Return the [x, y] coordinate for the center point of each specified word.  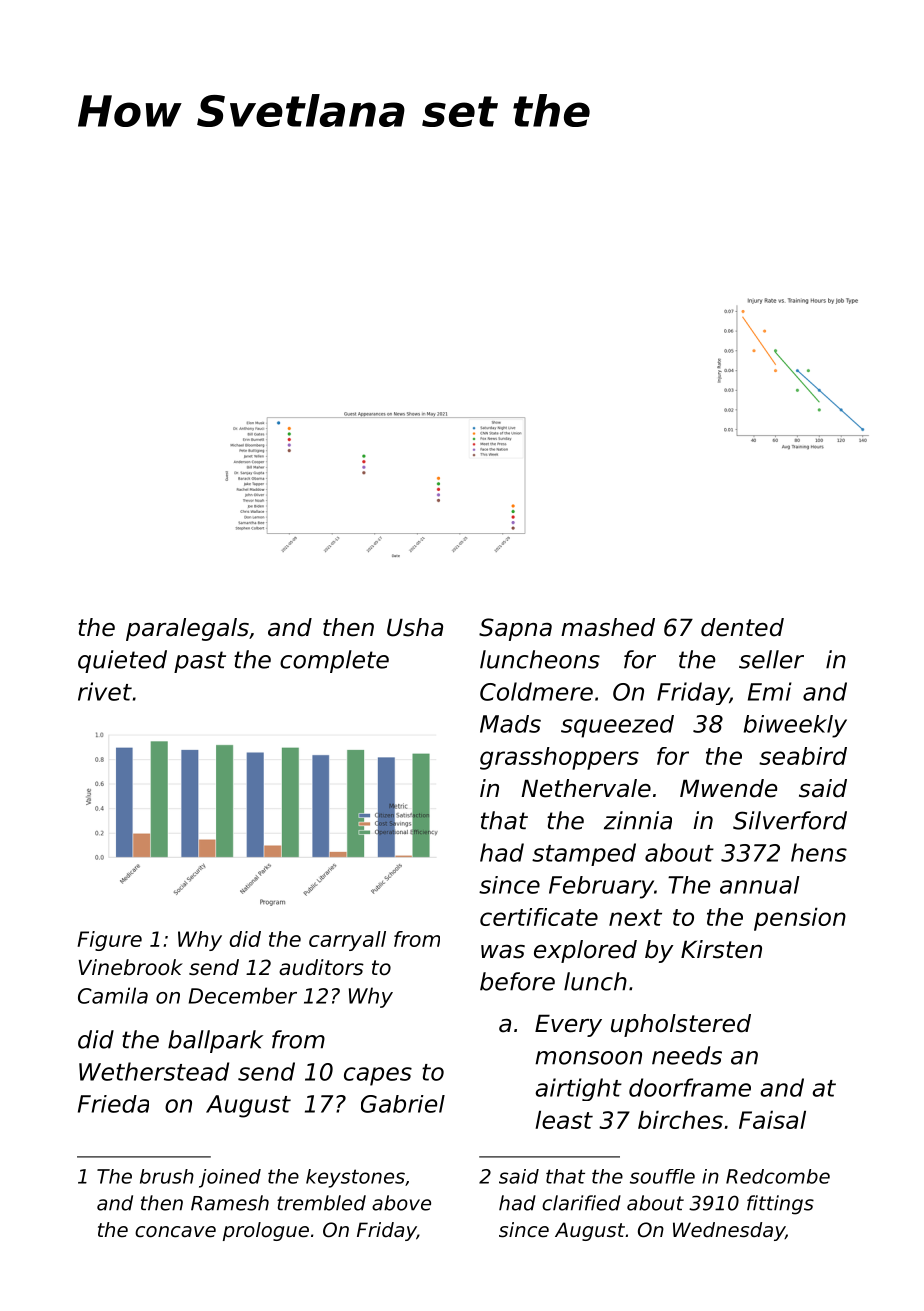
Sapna [515, 629]
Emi [770, 691]
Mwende [728, 788]
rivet [105, 691]
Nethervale [586, 788]
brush [167, 1176]
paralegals [187, 629]
